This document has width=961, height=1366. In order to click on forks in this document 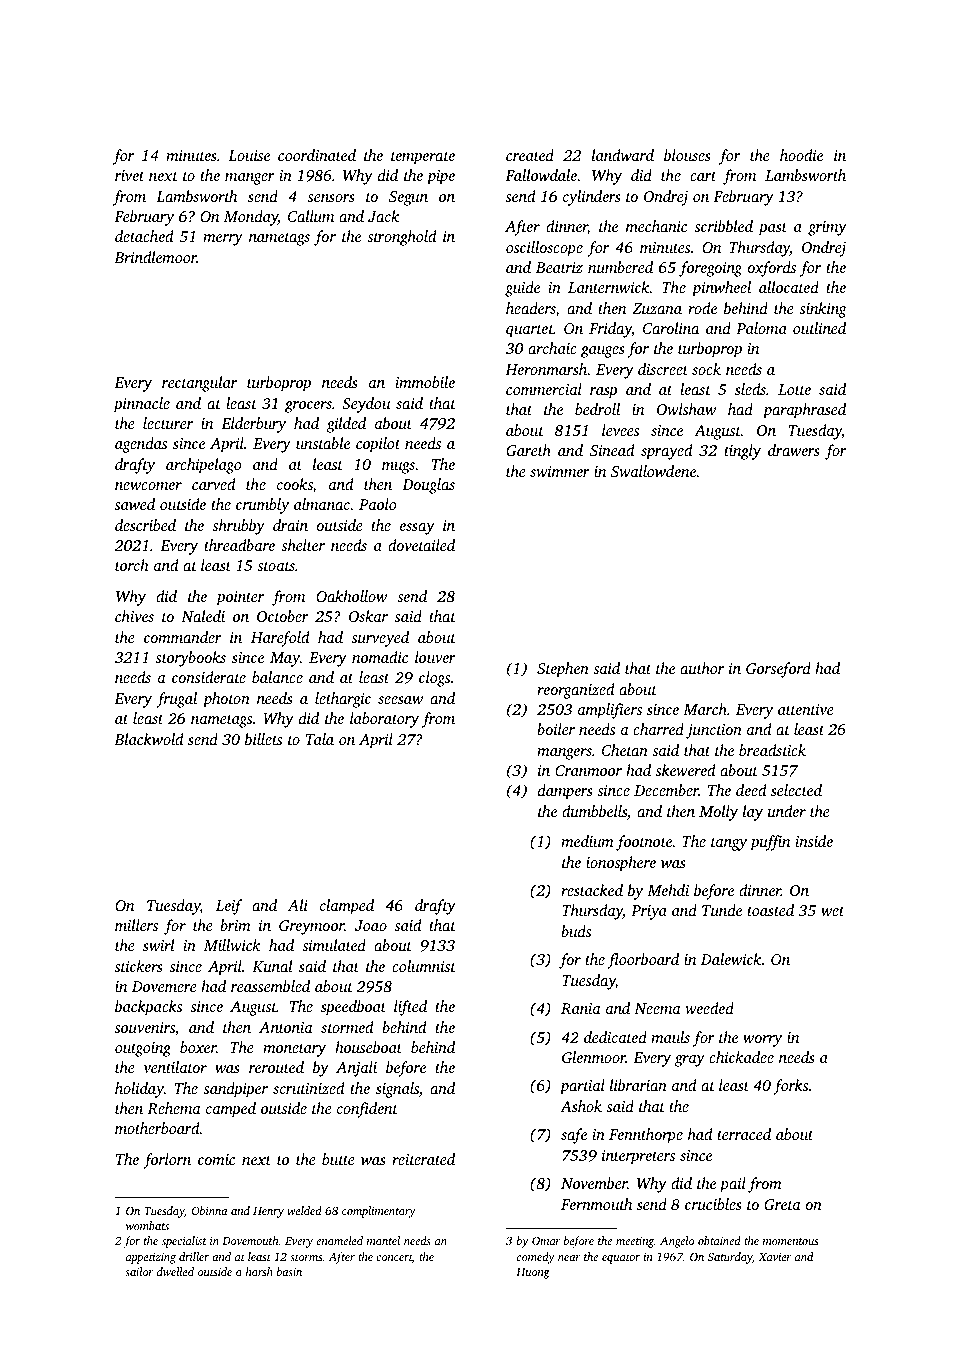, I will do `click(790, 1087)`.
